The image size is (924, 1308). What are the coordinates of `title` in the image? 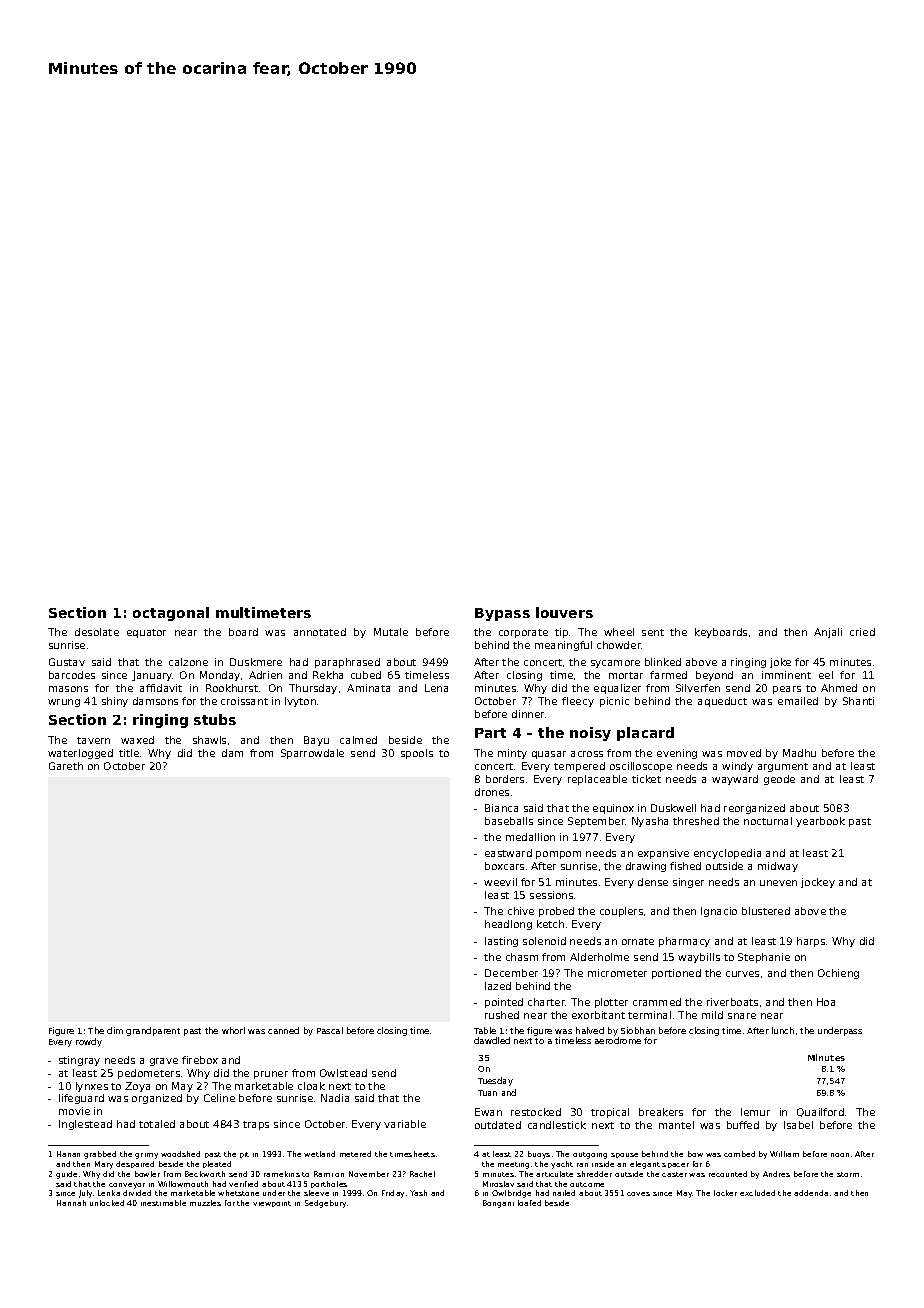 It's located at (129, 753).
